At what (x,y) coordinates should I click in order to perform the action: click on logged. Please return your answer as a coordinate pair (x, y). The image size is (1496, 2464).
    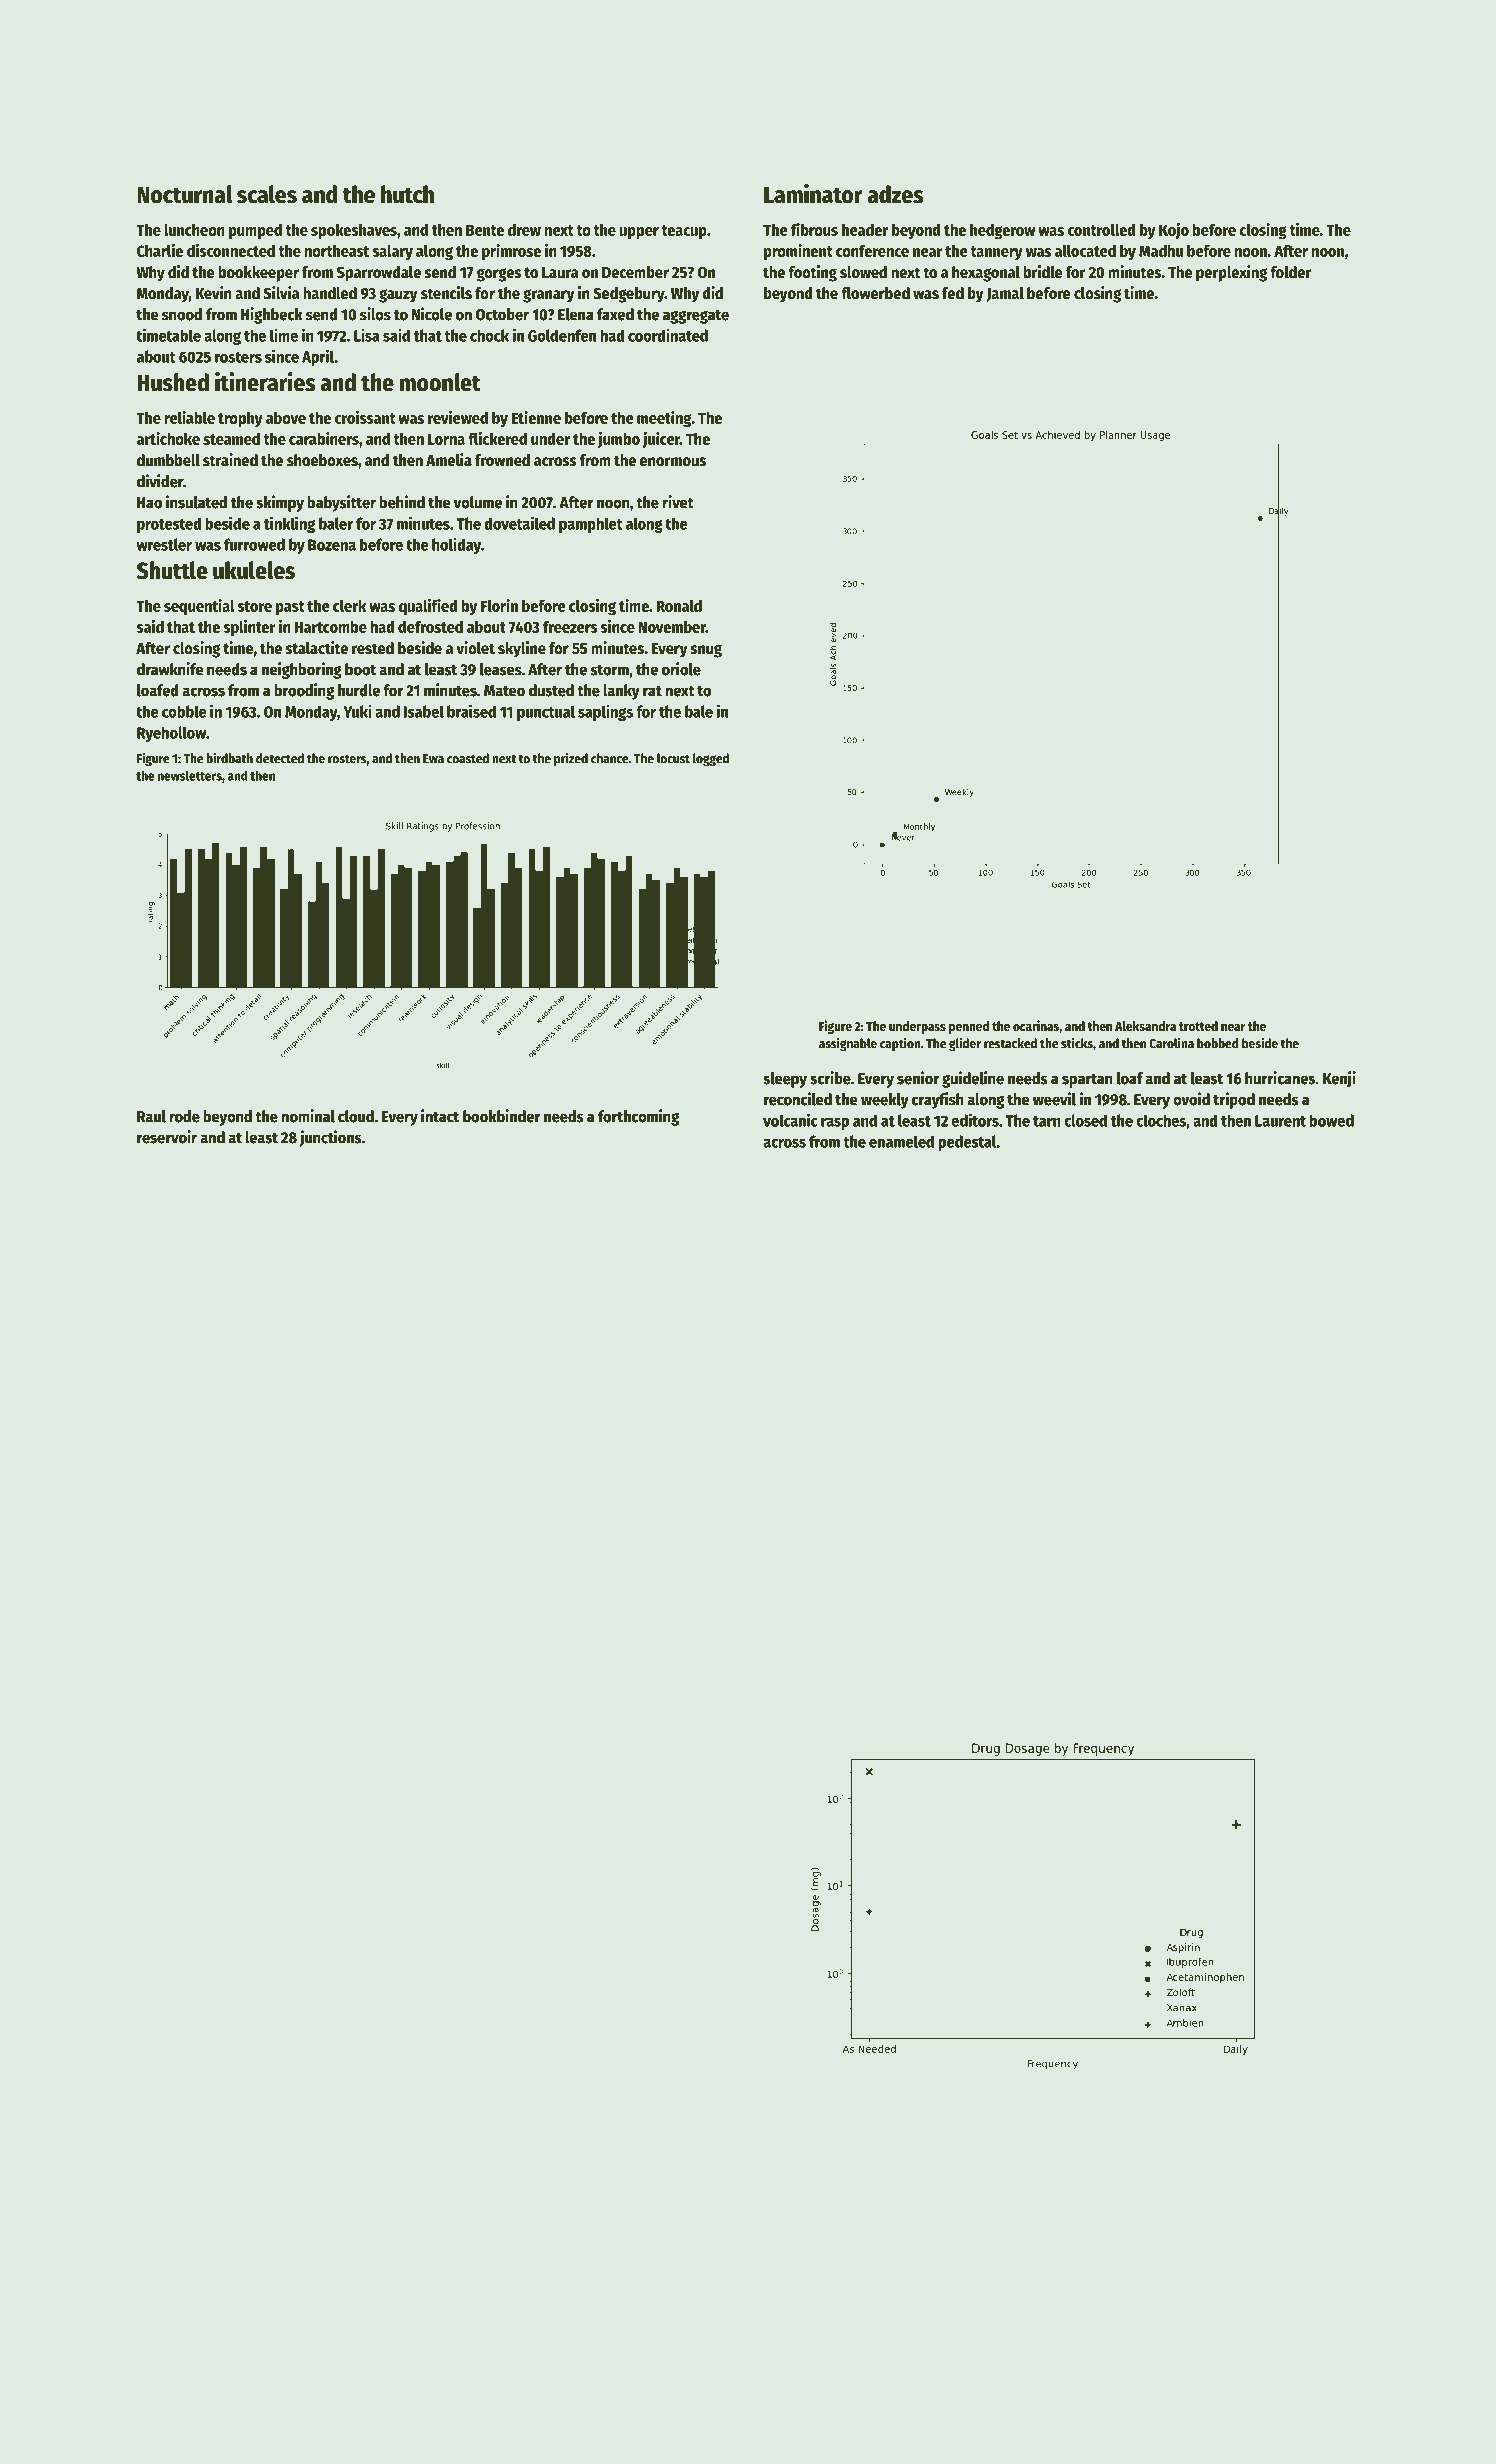
    Looking at the image, I should click on (711, 759).
